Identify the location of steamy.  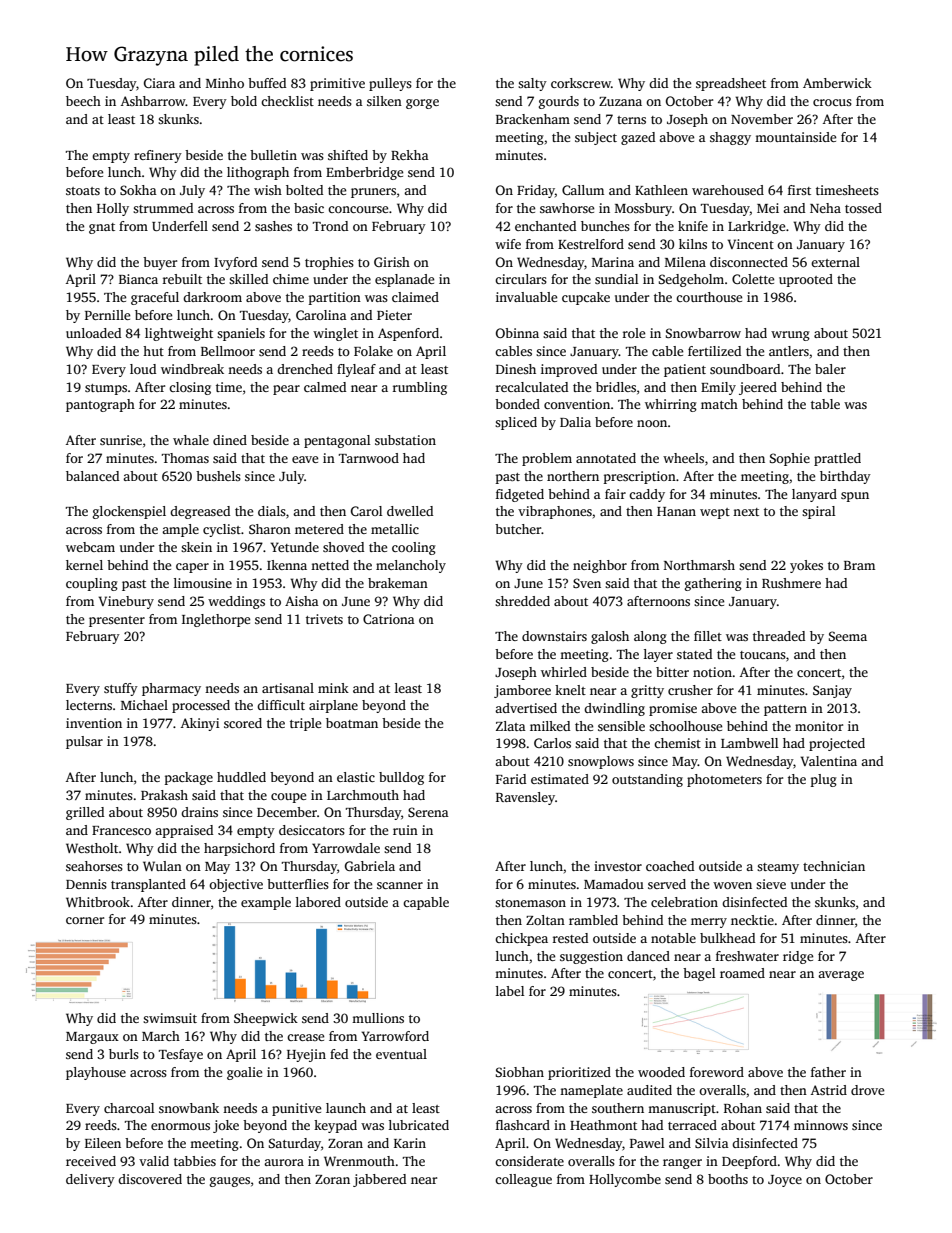
(778, 868).
